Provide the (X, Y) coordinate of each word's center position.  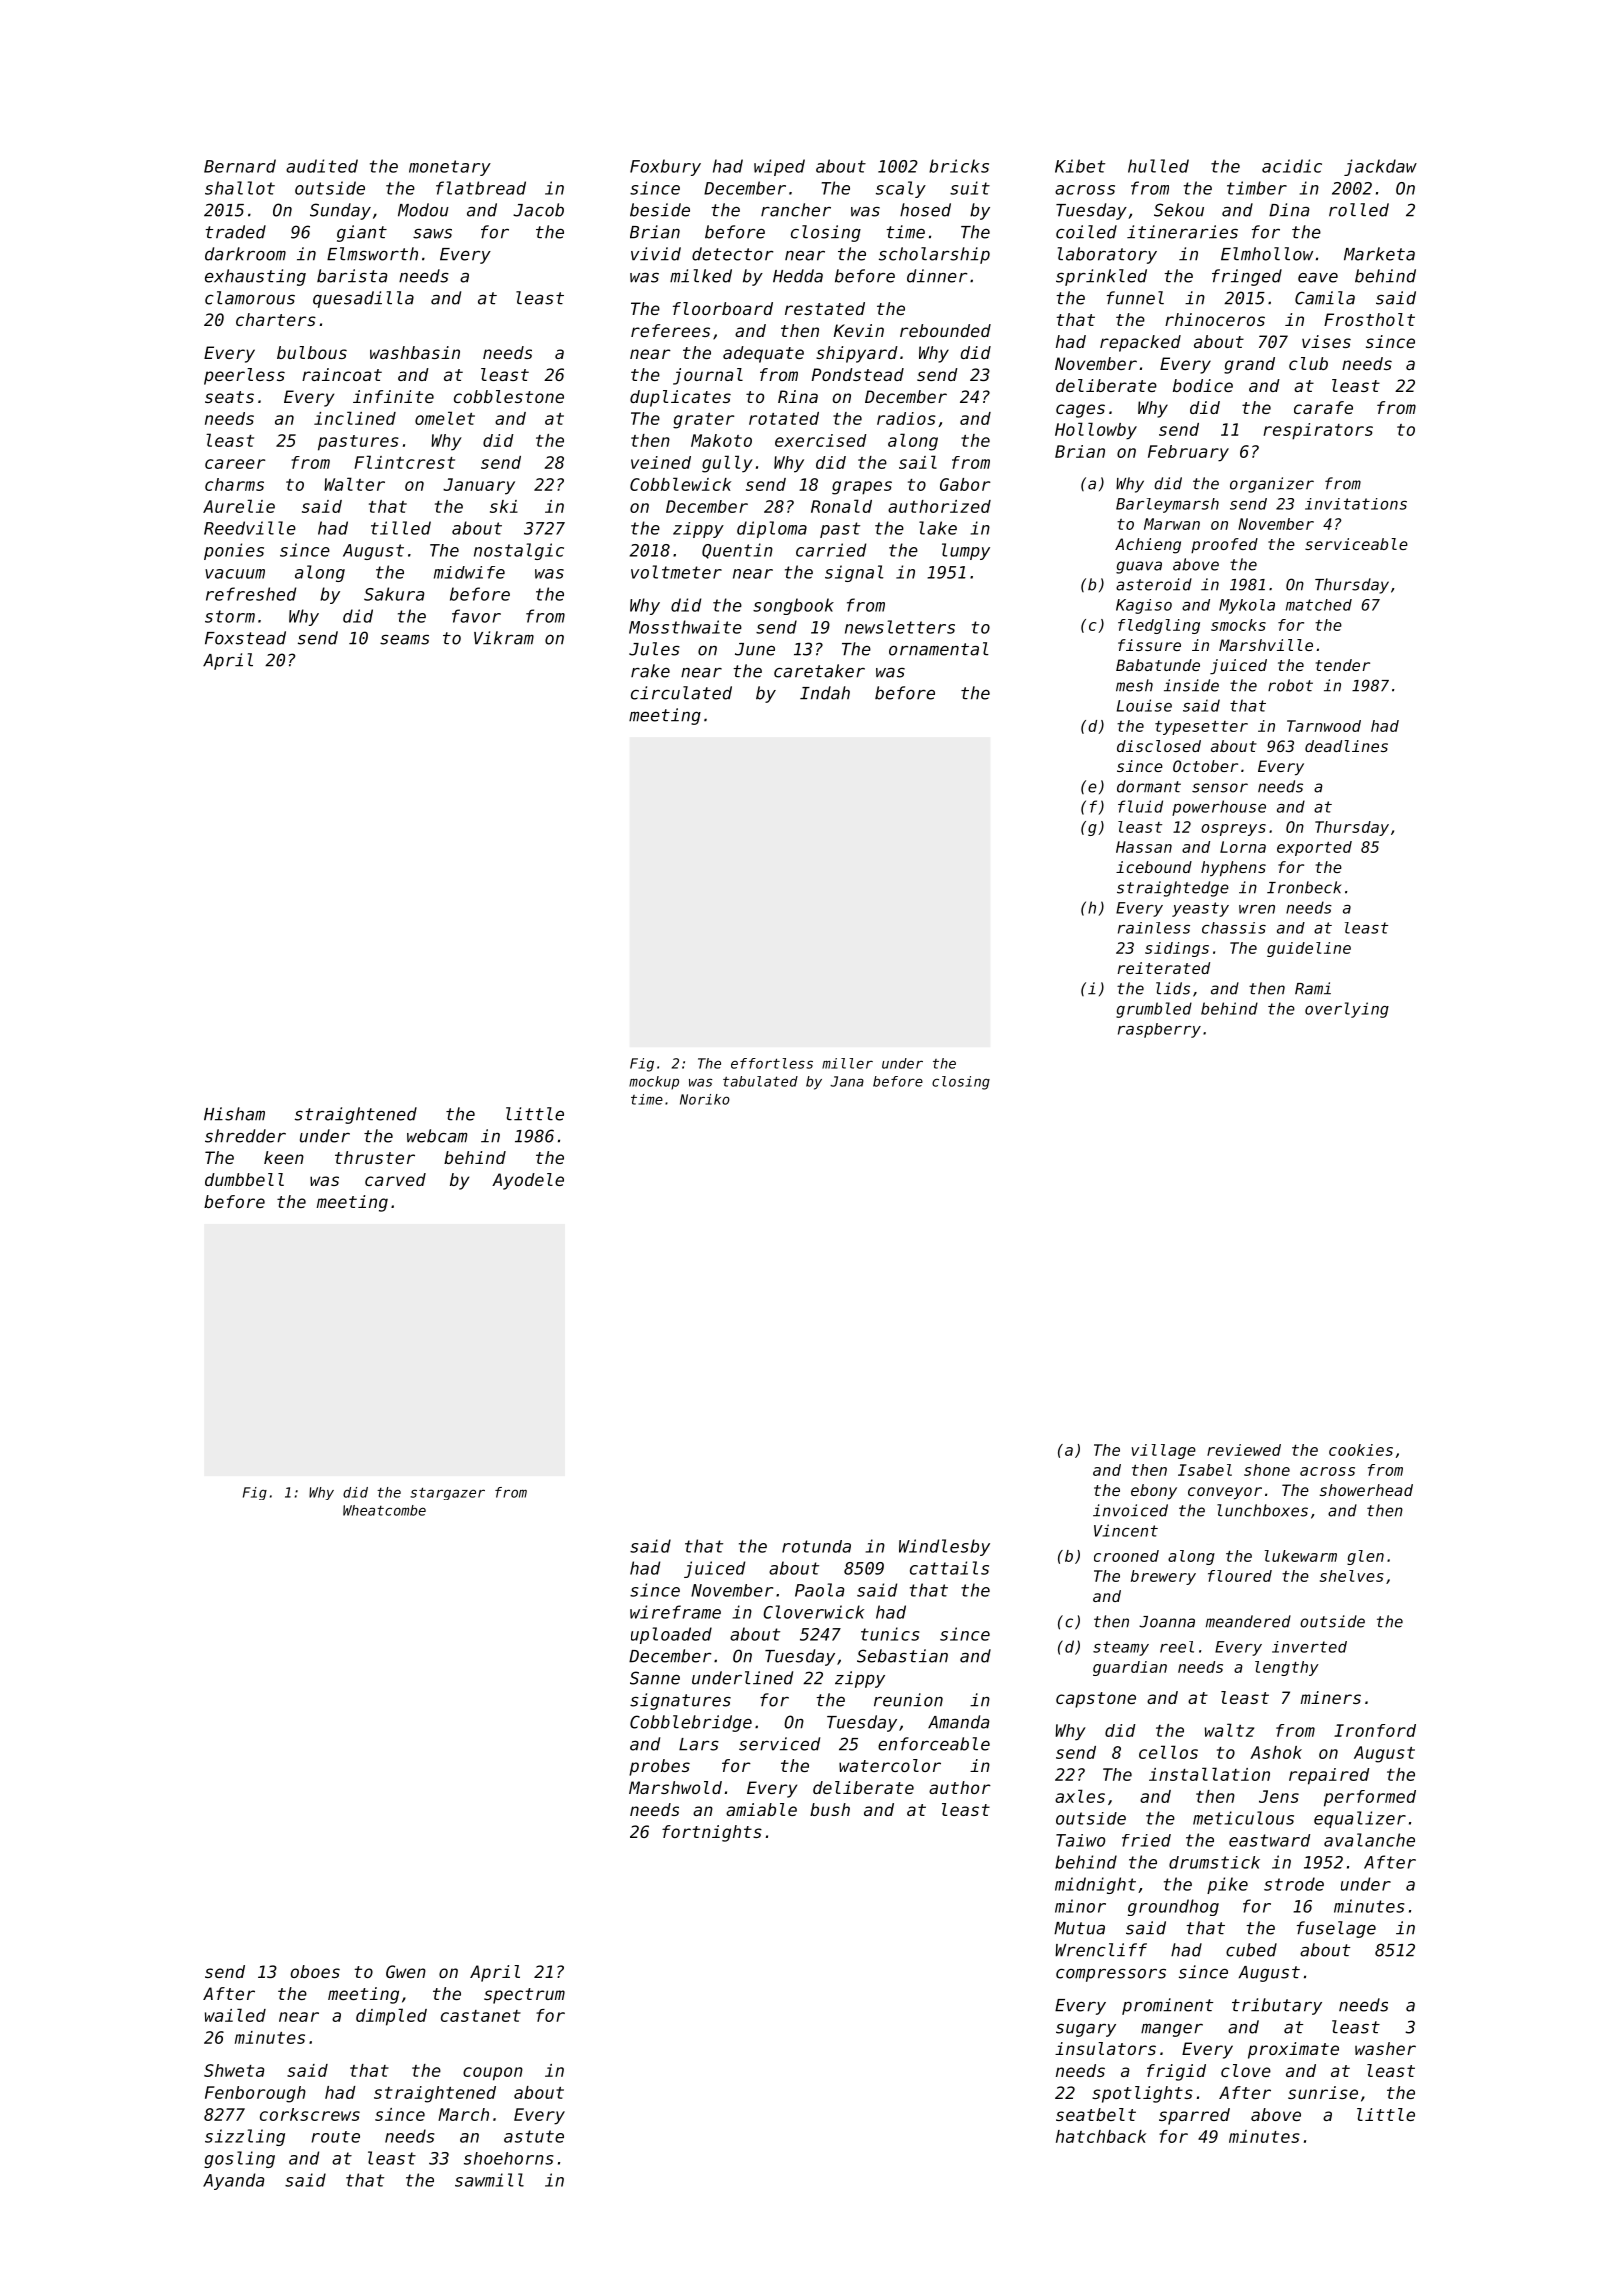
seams (404, 639)
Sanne (655, 1678)
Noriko (705, 1099)
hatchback (1101, 2136)
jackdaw (1380, 167)
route (335, 2137)
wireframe (675, 1612)
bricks (959, 166)
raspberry (1159, 1030)
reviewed (1244, 1450)
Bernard (240, 166)
